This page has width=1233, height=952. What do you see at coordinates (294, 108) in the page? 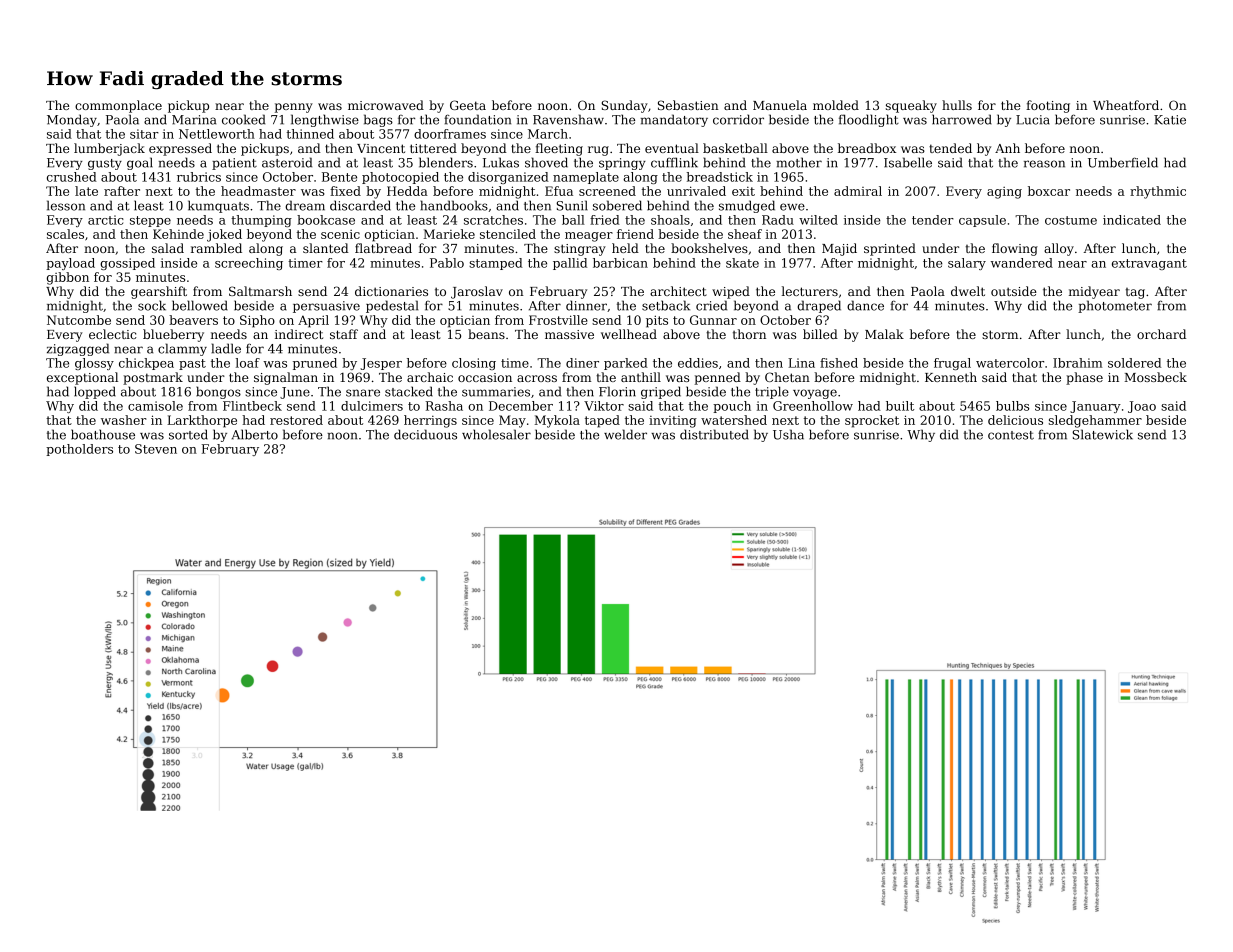
I see `penny` at bounding box center [294, 108].
